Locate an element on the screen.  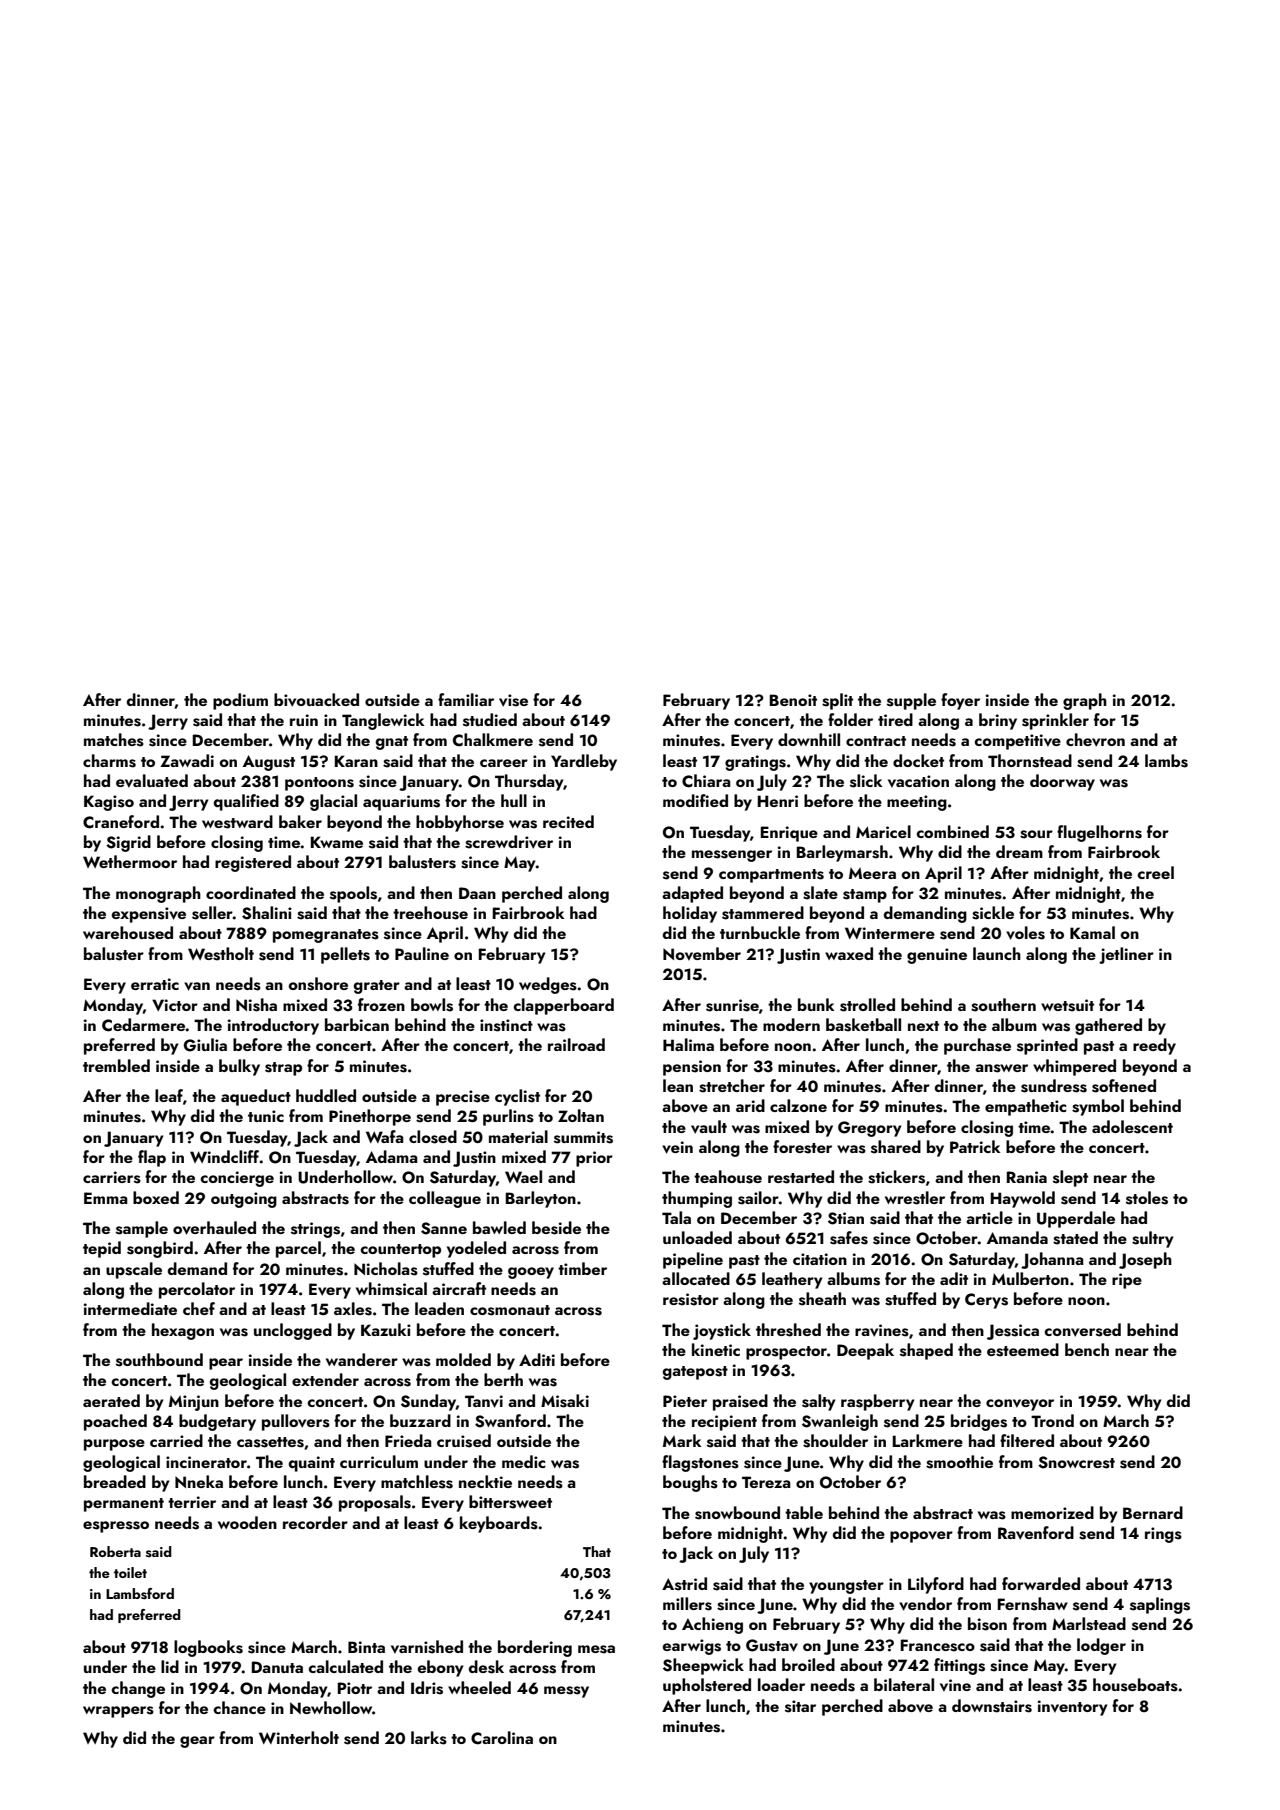
pomegranates is located at coordinates (326, 936).
